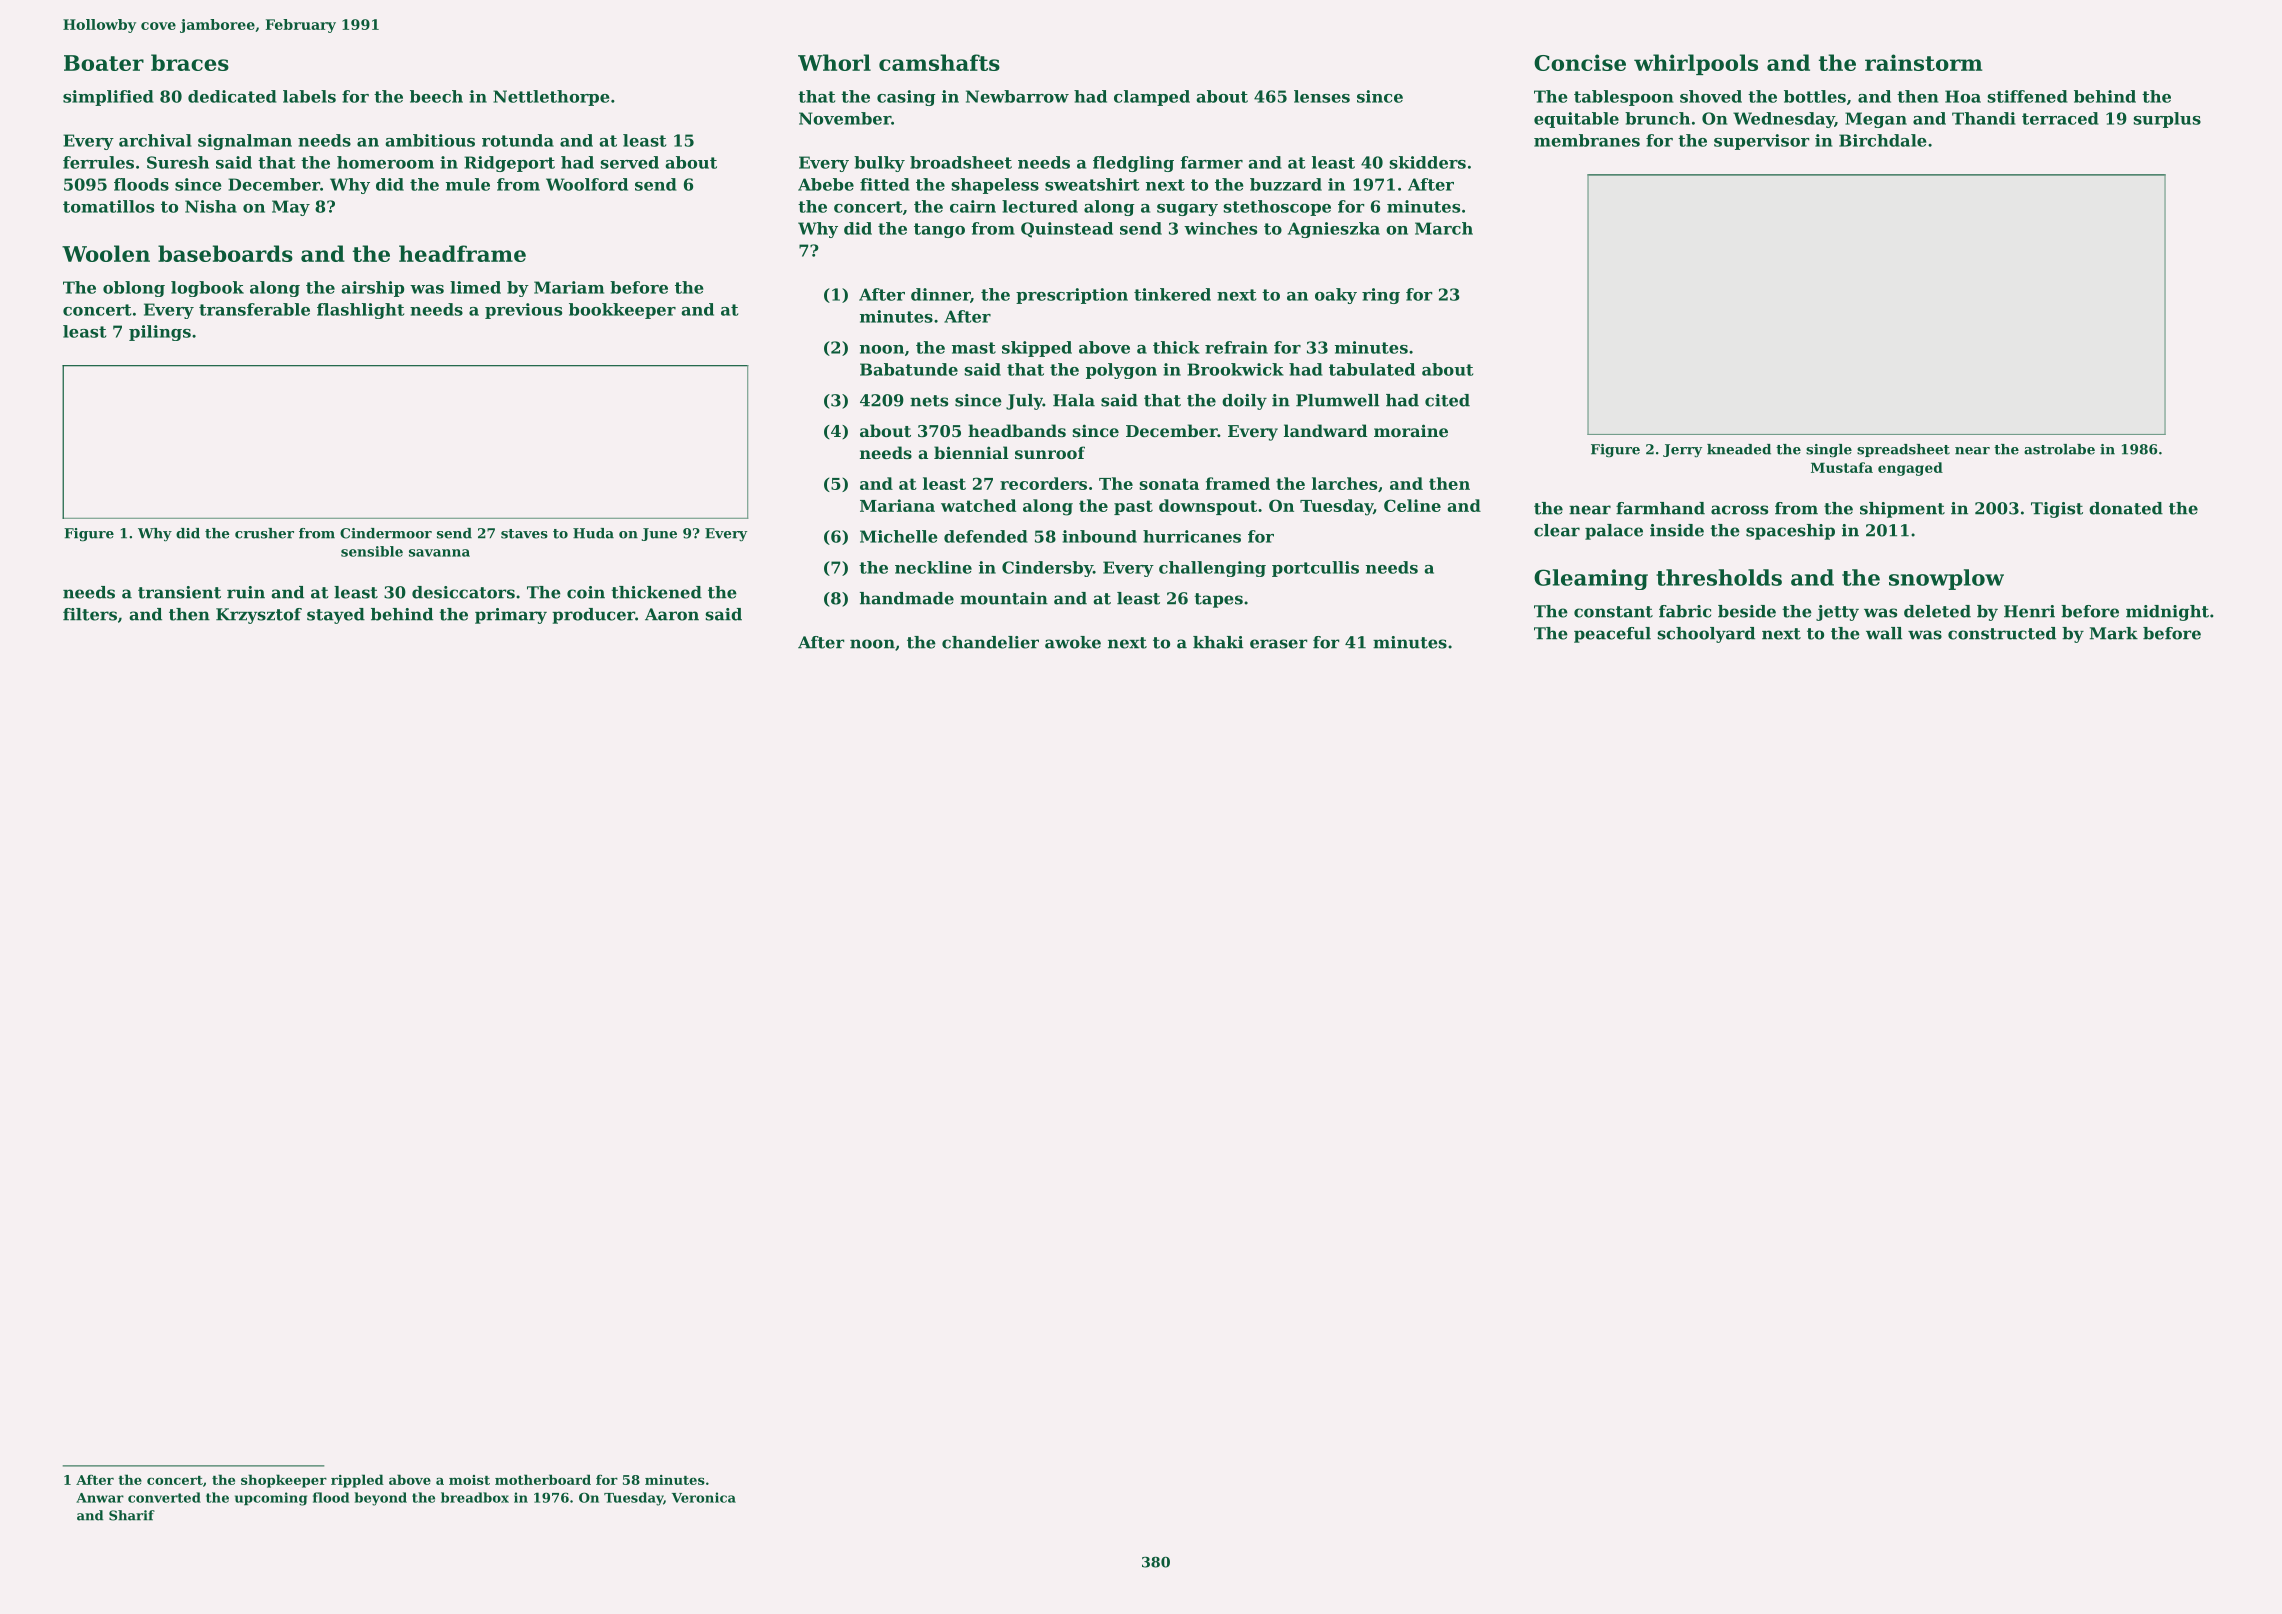 This document has height=1614, width=2282. I want to click on nets, so click(929, 401).
